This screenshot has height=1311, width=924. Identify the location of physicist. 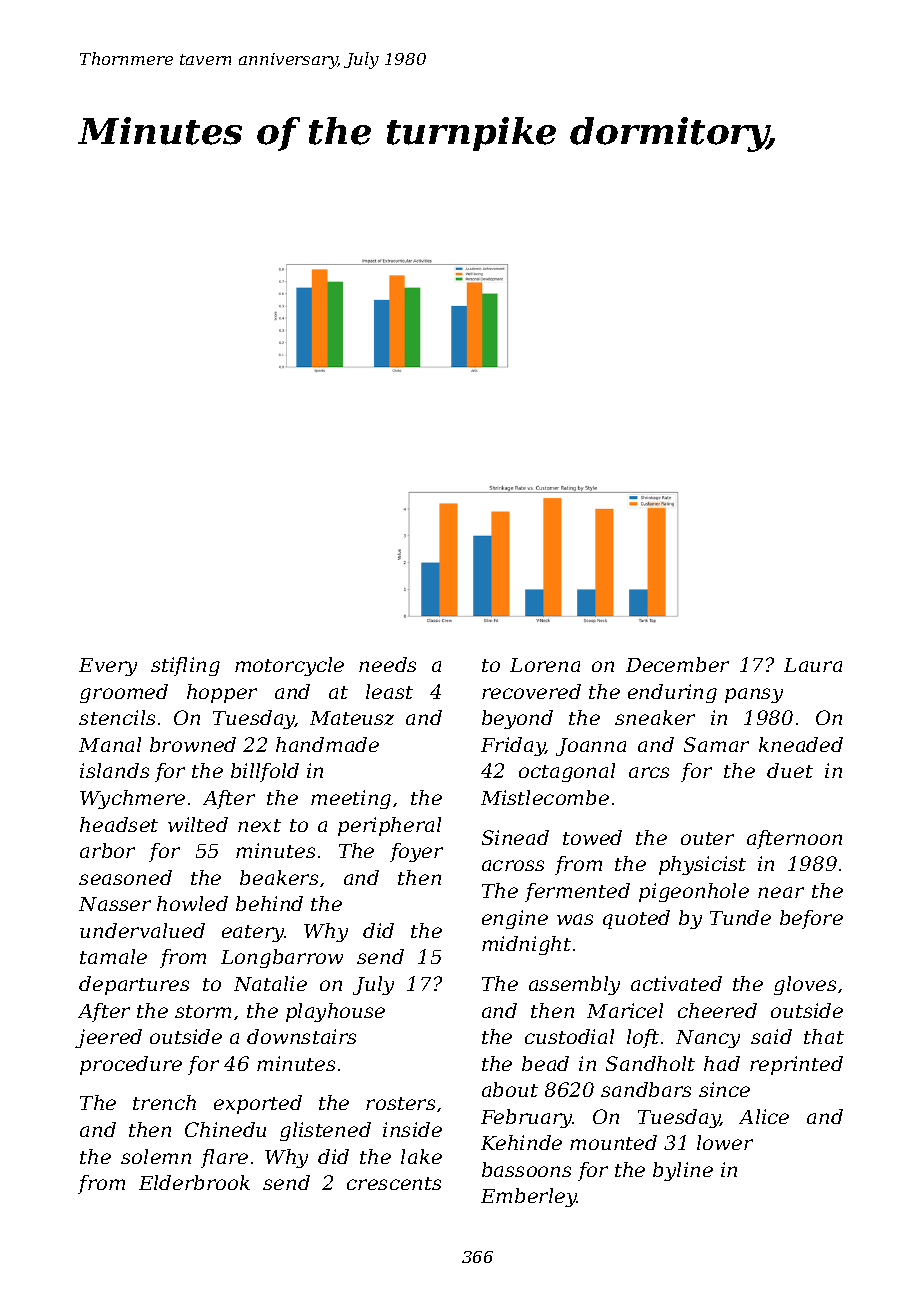
(702, 865).
